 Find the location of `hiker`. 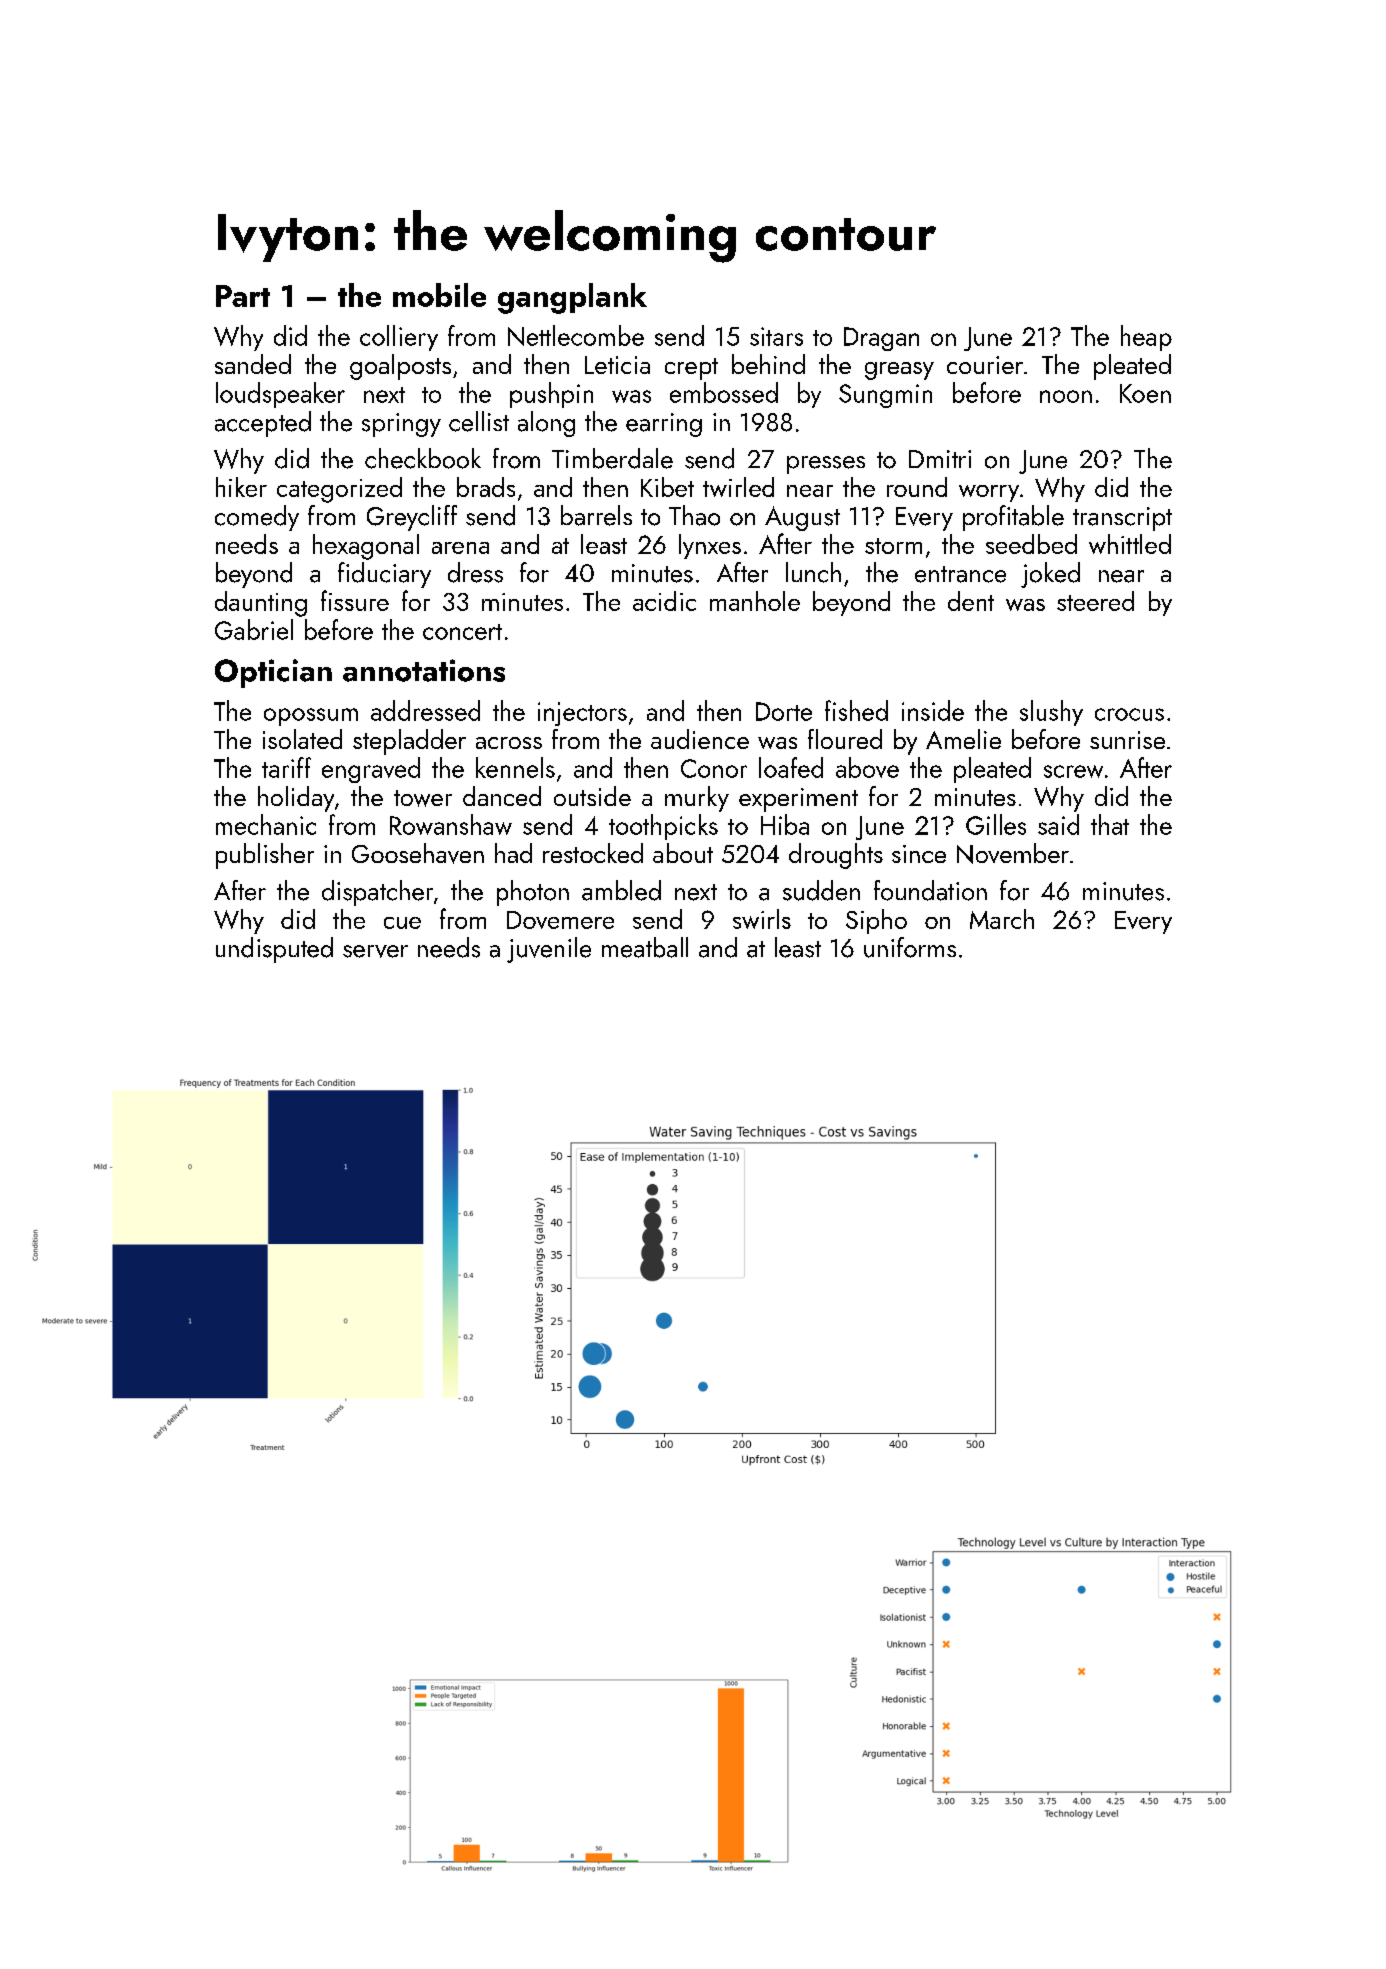

hiker is located at coordinates (241, 487).
